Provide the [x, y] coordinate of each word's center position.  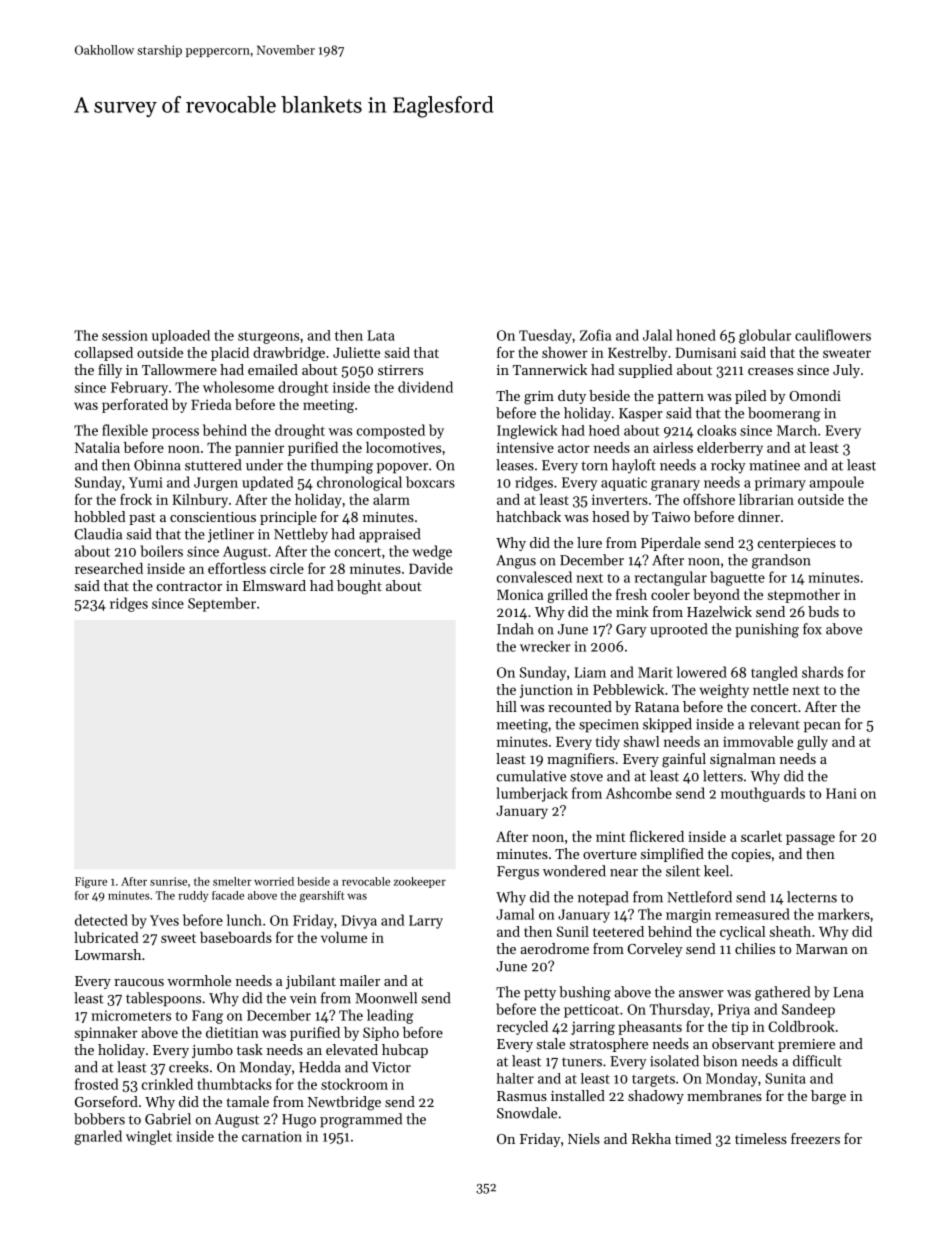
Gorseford [106, 1101]
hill [506, 706]
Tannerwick [550, 369]
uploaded [181, 337]
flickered [657, 836]
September [222, 604]
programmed [361, 1120]
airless [673, 447]
